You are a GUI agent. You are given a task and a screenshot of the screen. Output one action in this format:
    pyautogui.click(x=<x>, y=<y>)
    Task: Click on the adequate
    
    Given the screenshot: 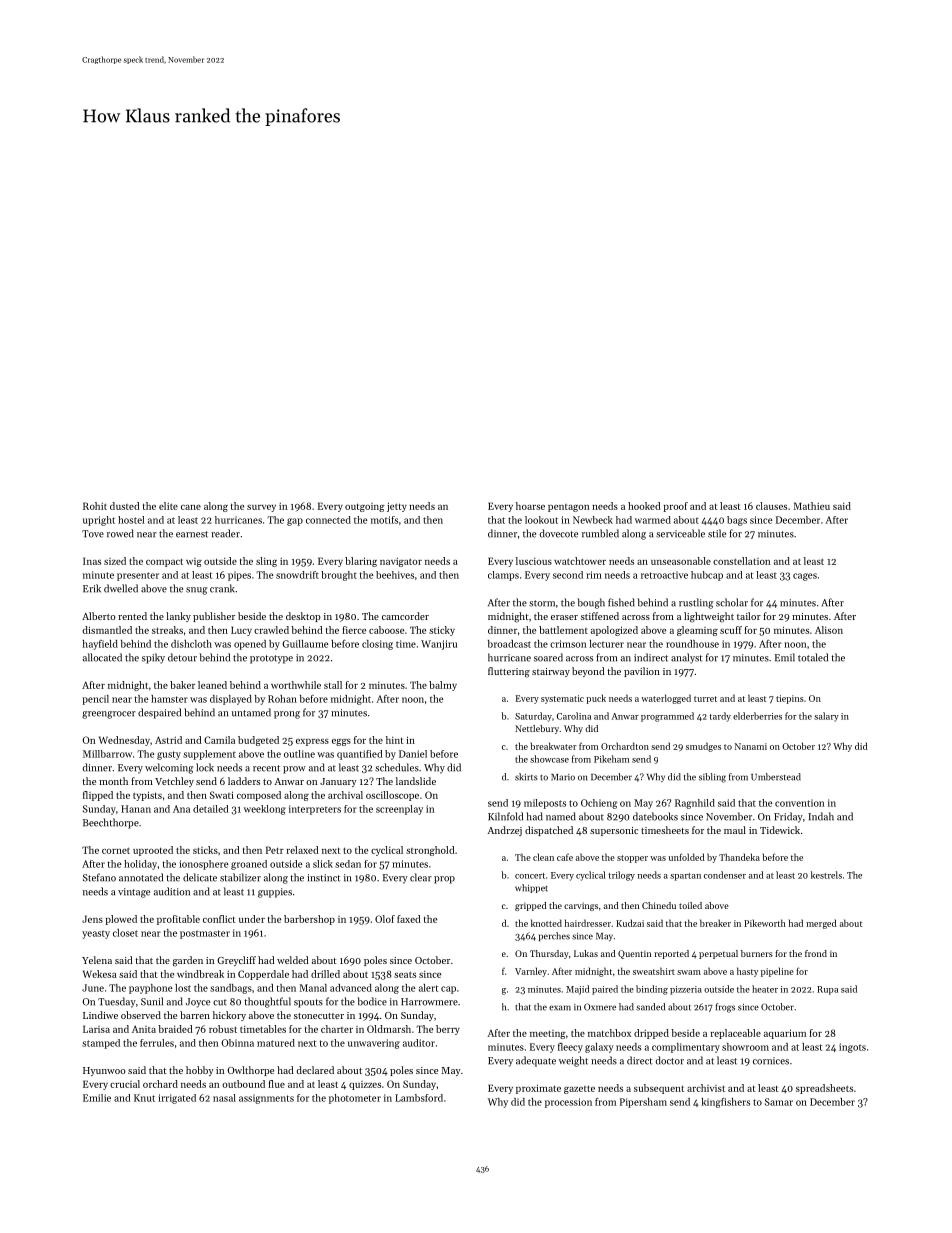 What is the action you would take?
    pyautogui.click(x=536, y=1061)
